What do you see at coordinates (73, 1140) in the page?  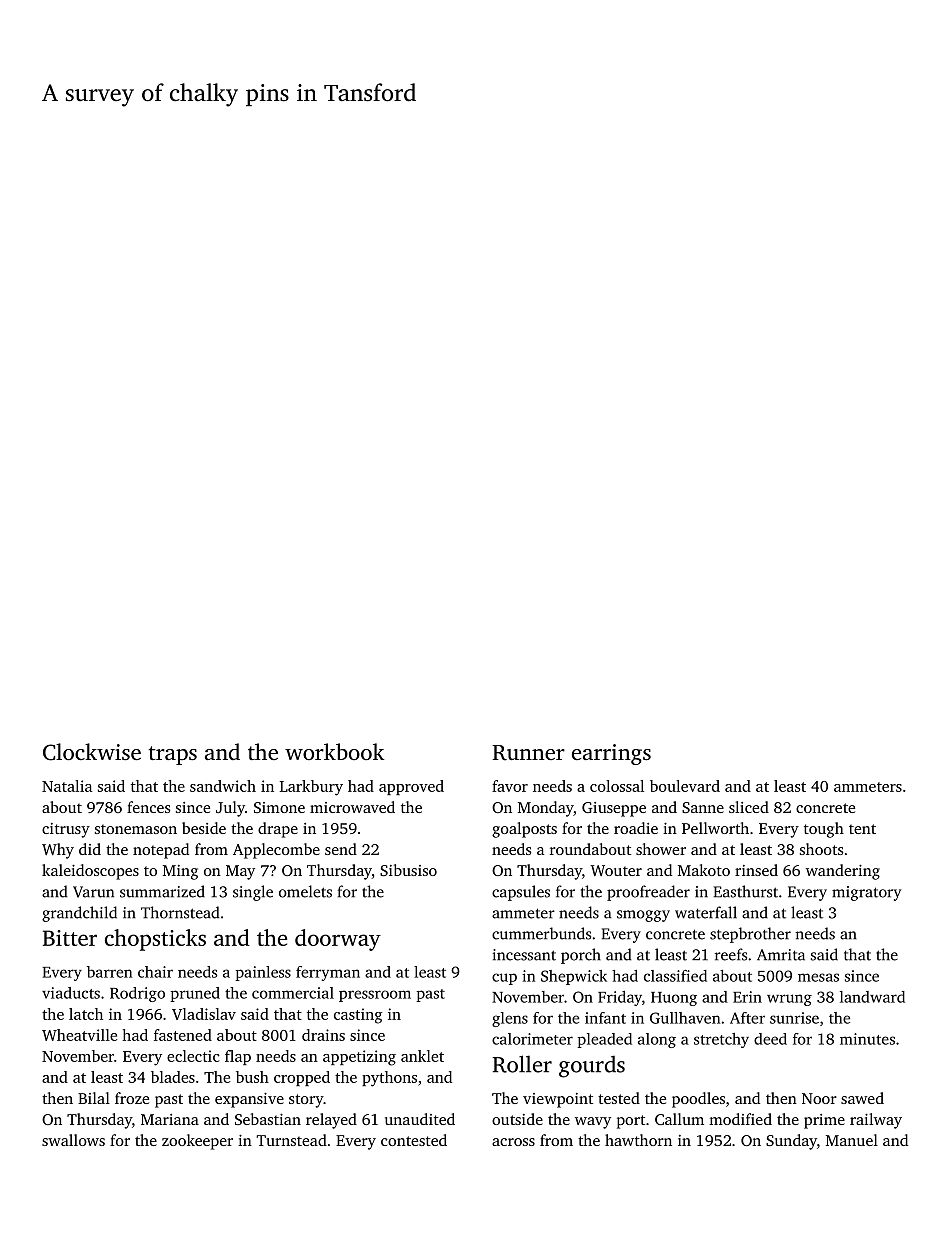 I see `swallows` at bounding box center [73, 1140].
